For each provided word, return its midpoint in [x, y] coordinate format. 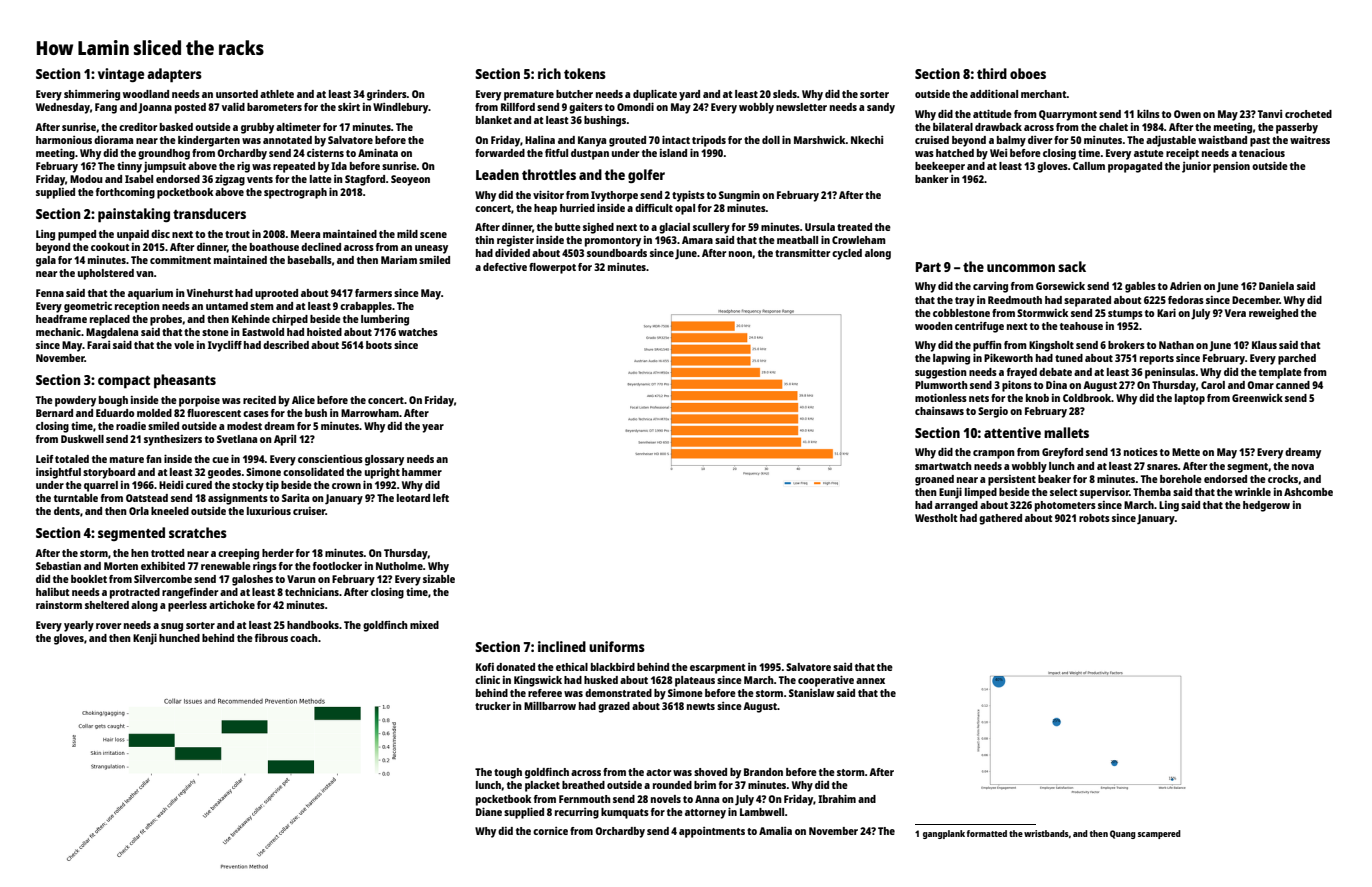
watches [418, 332]
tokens [585, 73]
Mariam [399, 260]
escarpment [718, 669]
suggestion [941, 373]
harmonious [64, 140]
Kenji [145, 639]
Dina [1056, 385]
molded [154, 413]
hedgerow [1266, 506]
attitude [992, 113]
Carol [1213, 385]
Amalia [775, 831]
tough [508, 773]
